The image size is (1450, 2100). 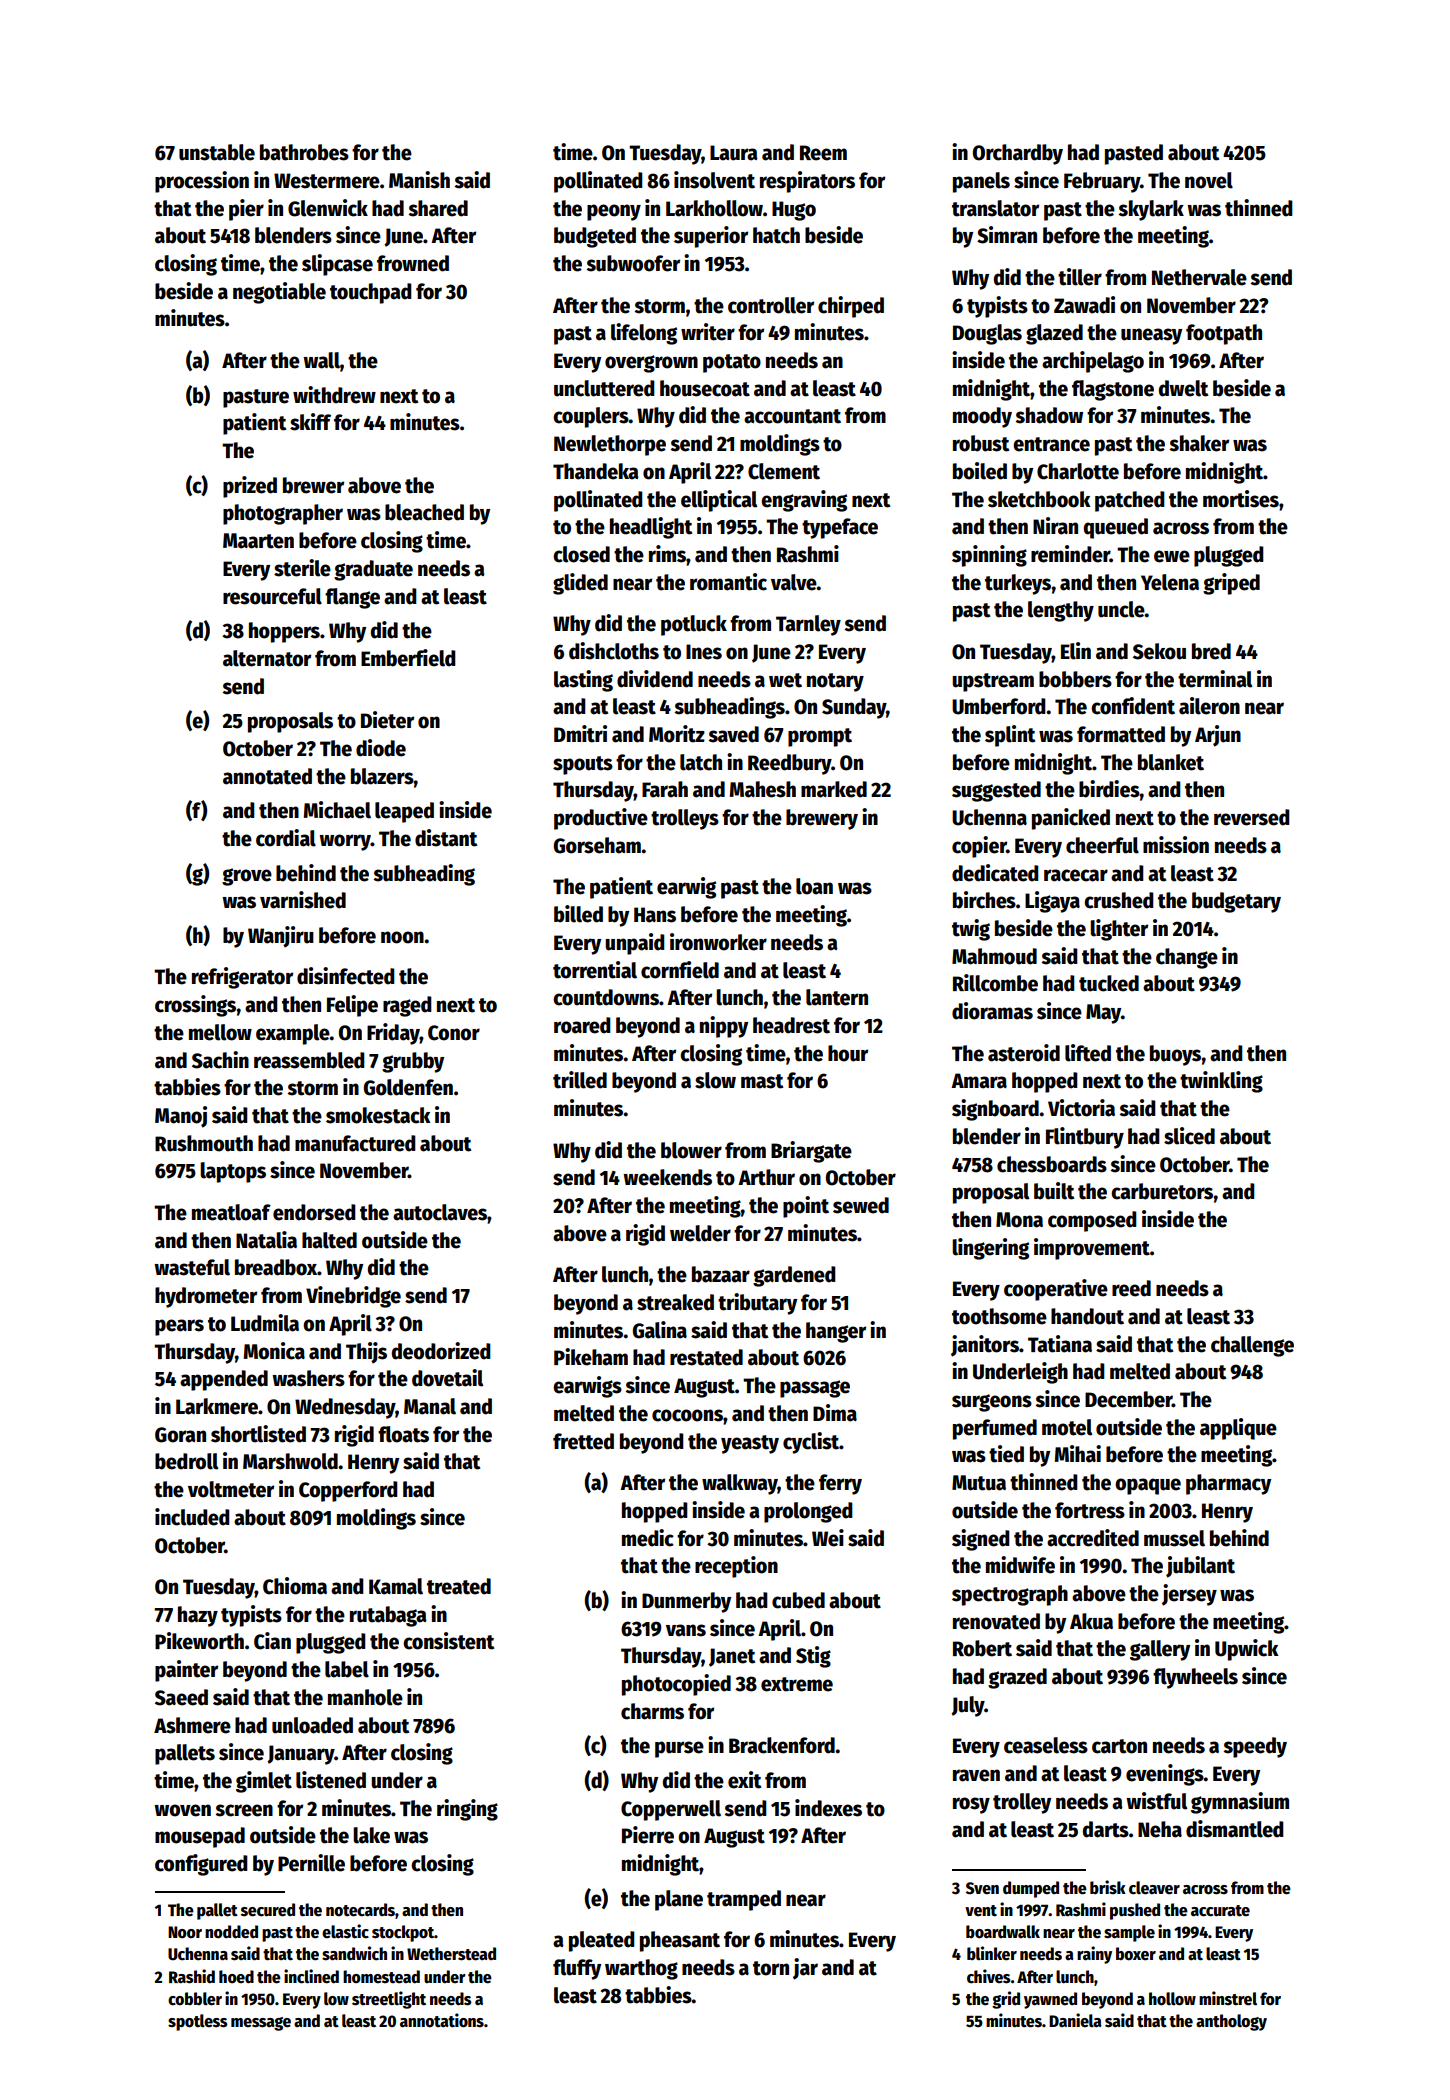 What do you see at coordinates (1236, 902) in the screenshot?
I see `budgetary` at bounding box center [1236, 902].
